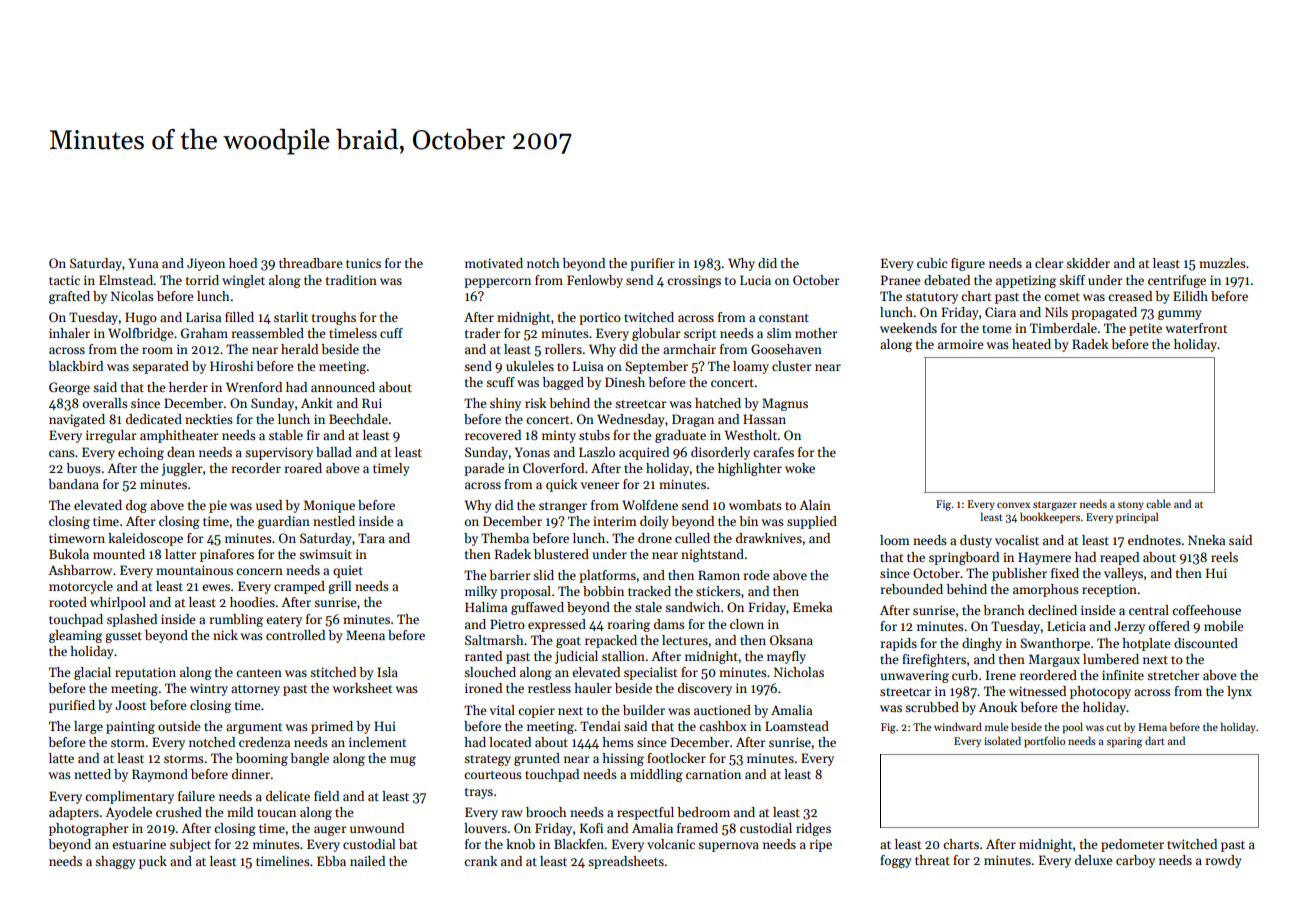  Describe the element at coordinates (1206, 610) in the screenshot. I see `coffeehouse` at that location.
